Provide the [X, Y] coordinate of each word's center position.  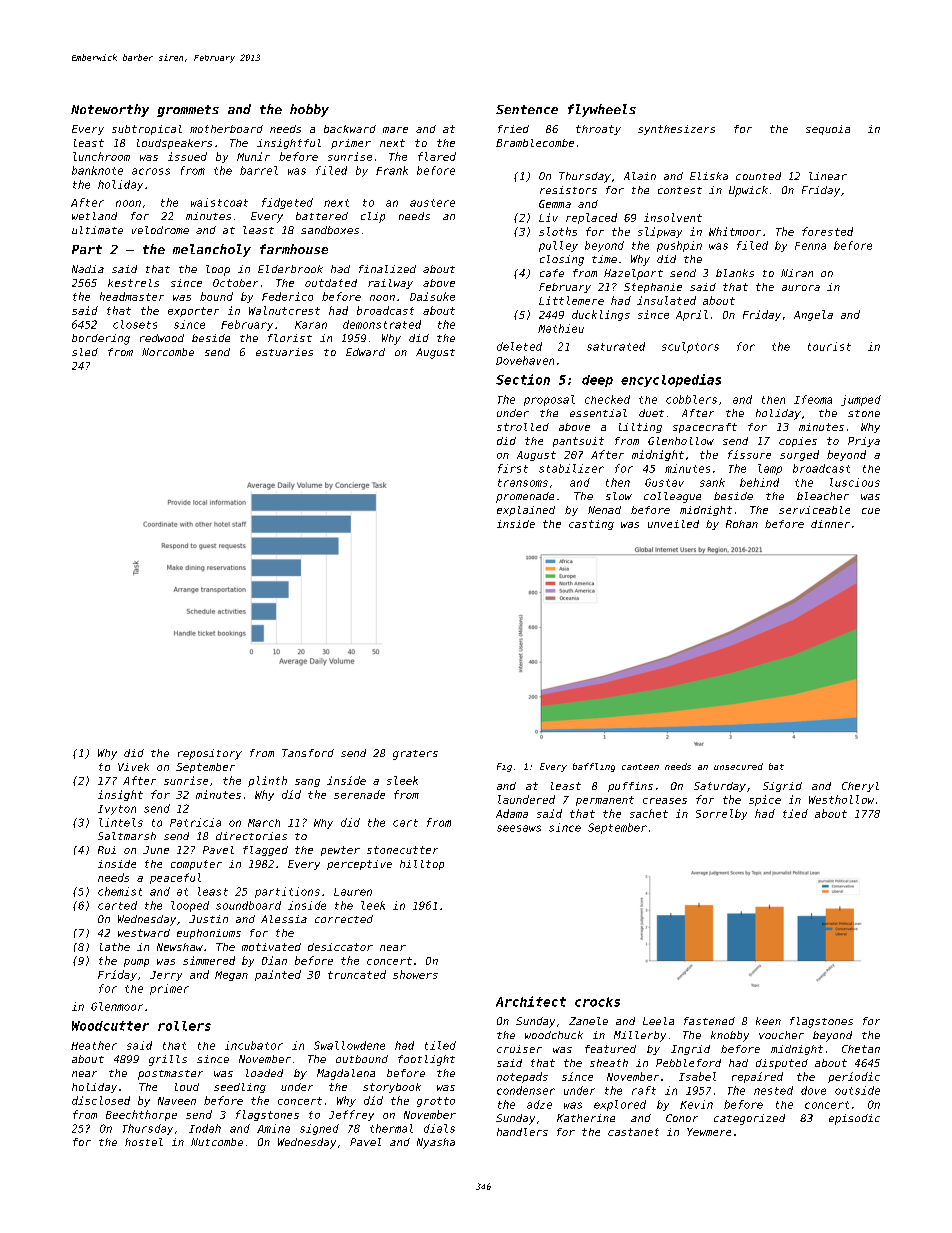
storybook [392, 1088]
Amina [273, 1128]
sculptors [690, 347]
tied [795, 813]
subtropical [147, 130]
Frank [392, 170]
